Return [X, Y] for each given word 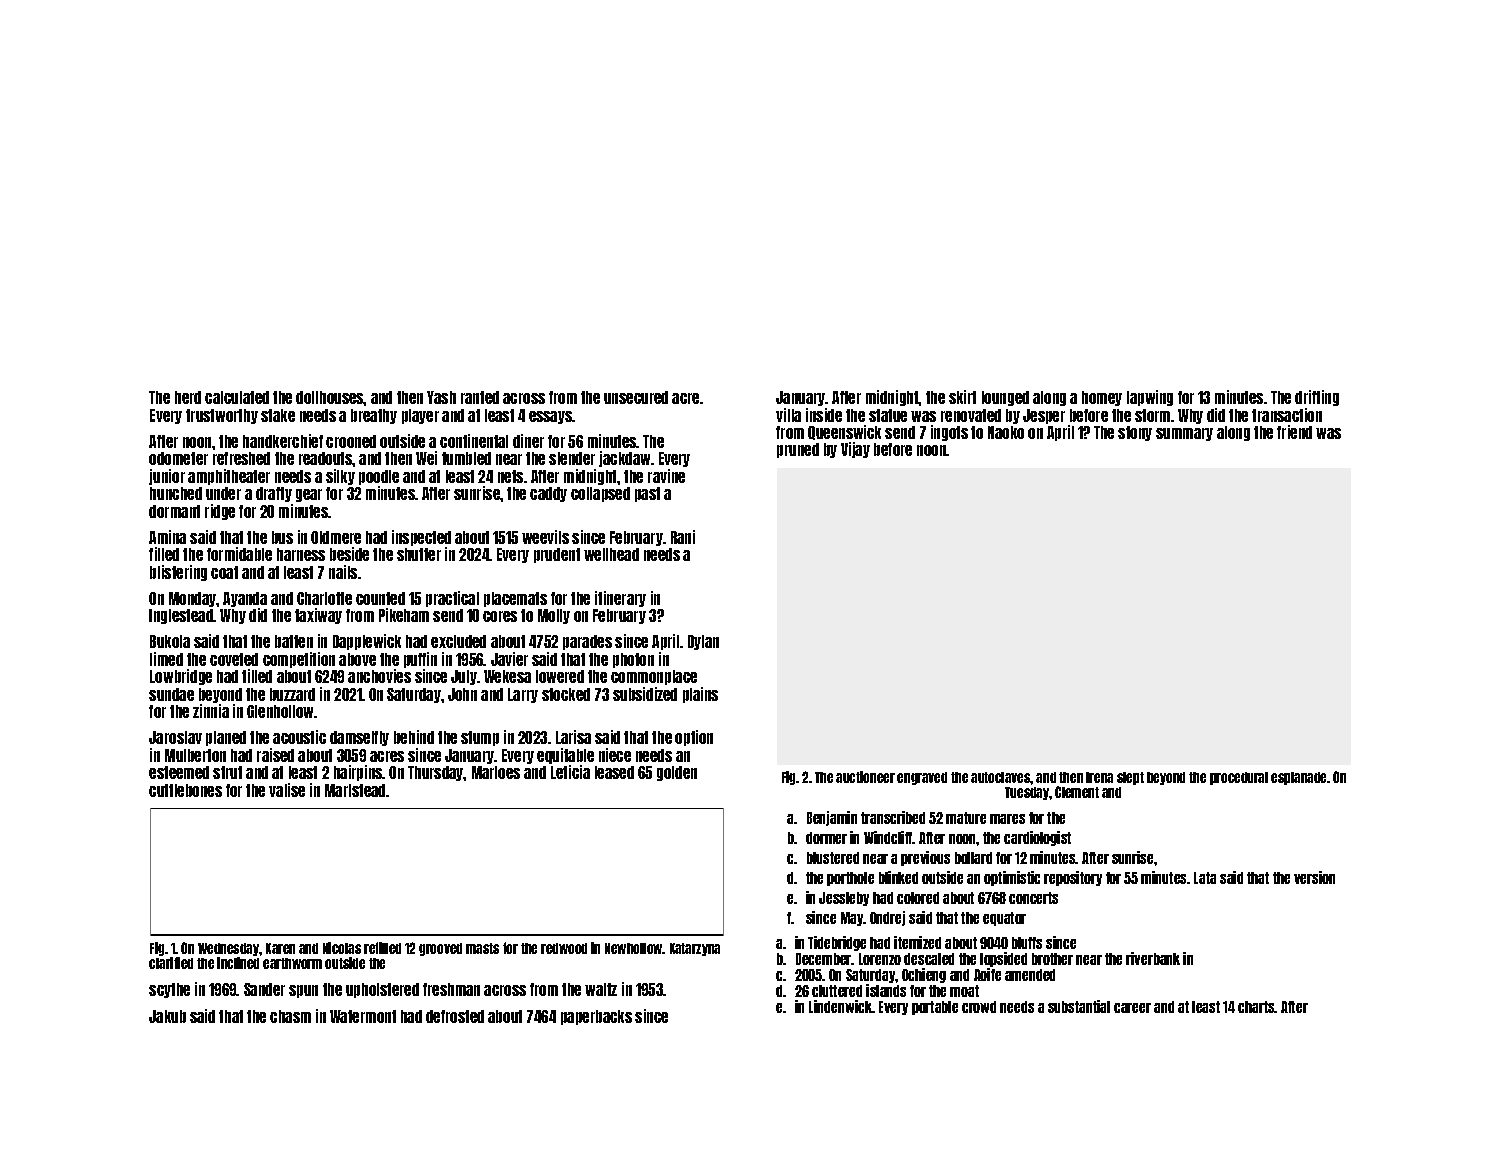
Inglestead [181, 616]
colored [918, 898]
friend [1294, 432]
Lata [1205, 878]
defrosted [455, 1016]
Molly [554, 616]
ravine [666, 476]
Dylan [703, 642]
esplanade [1298, 778]
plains [700, 695]
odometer [178, 458]
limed [166, 659]
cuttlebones [185, 790]
